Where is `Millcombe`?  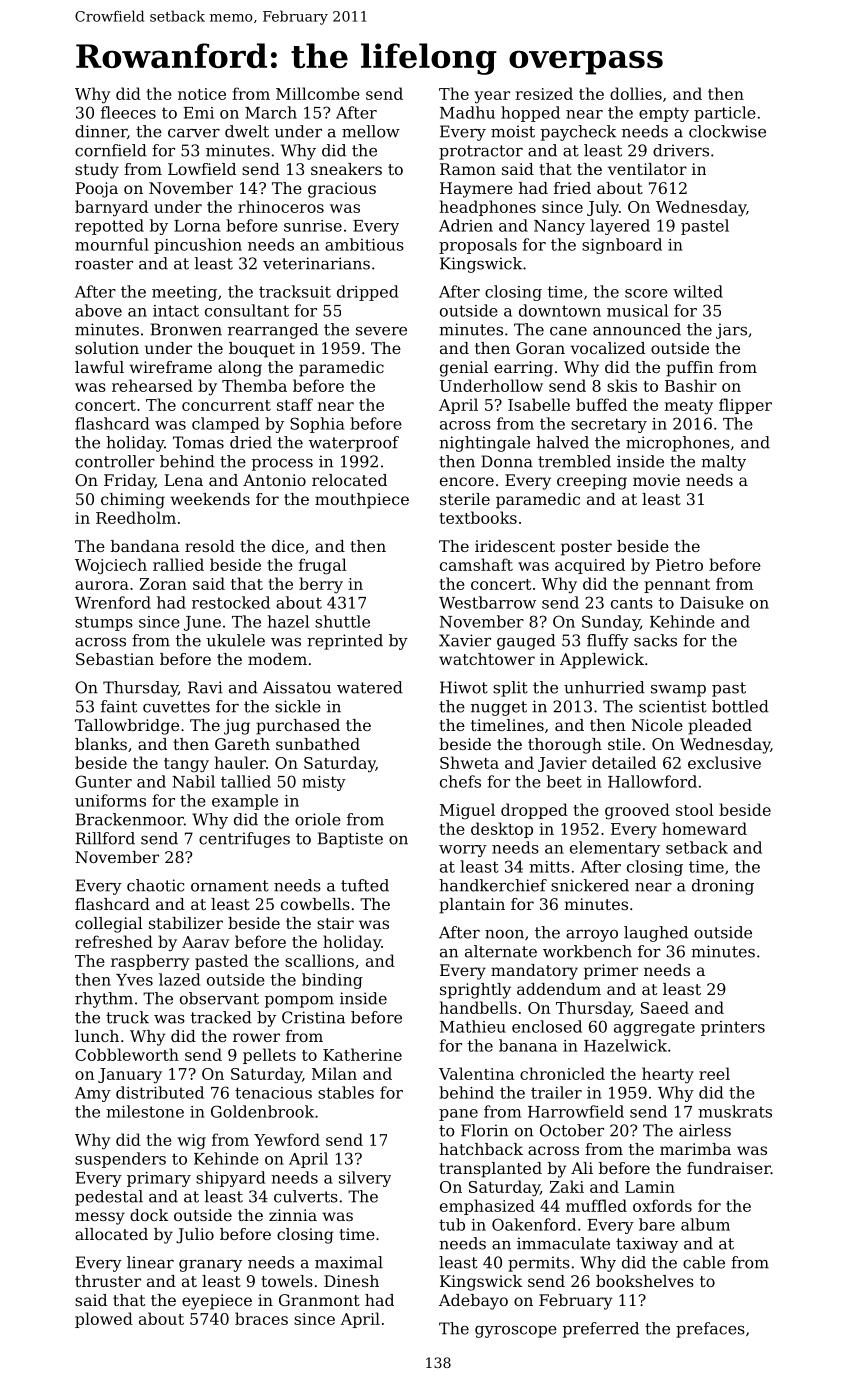
Millcombe is located at coordinates (318, 93).
